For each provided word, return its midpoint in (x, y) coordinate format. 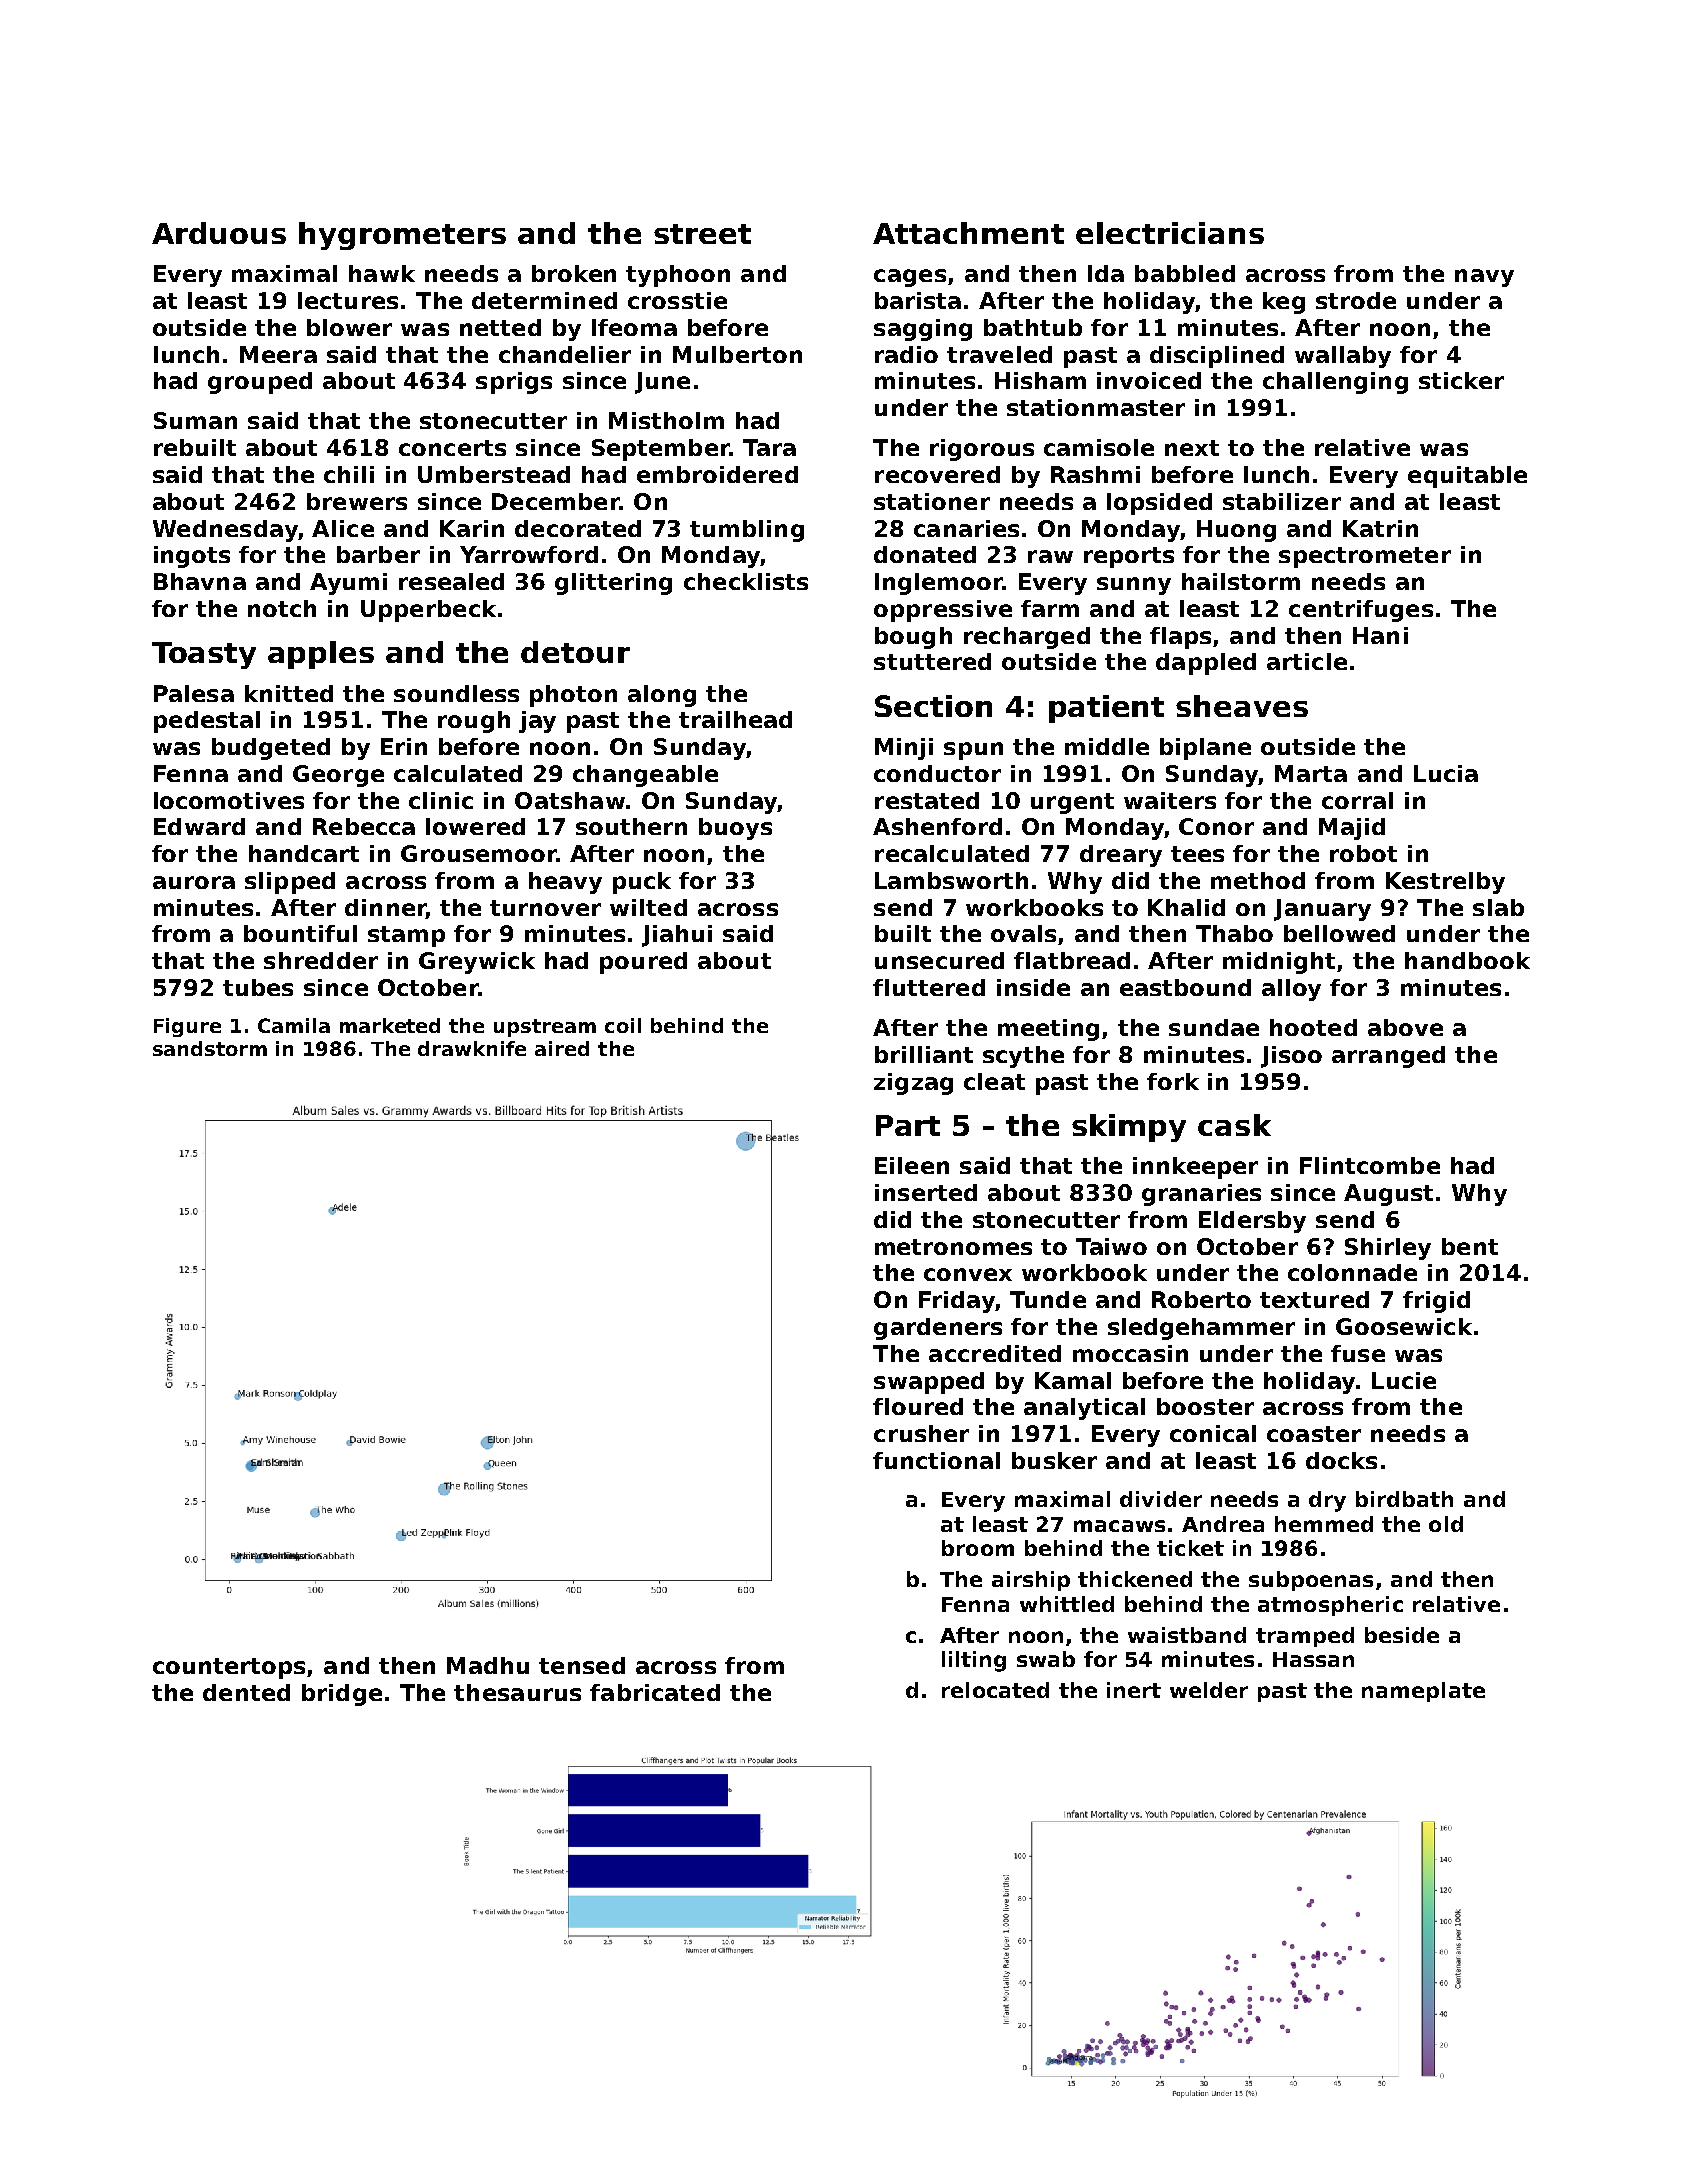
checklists (746, 581)
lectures (348, 300)
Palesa (194, 693)
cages (910, 278)
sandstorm (210, 1048)
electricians (1170, 233)
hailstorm (1241, 581)
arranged (1388, 1057)
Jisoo (1291, 1057)
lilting (974, 1661)
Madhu (488, 1665)
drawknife (472, 1048)
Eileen (912, 1165)
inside (1033, 987)
